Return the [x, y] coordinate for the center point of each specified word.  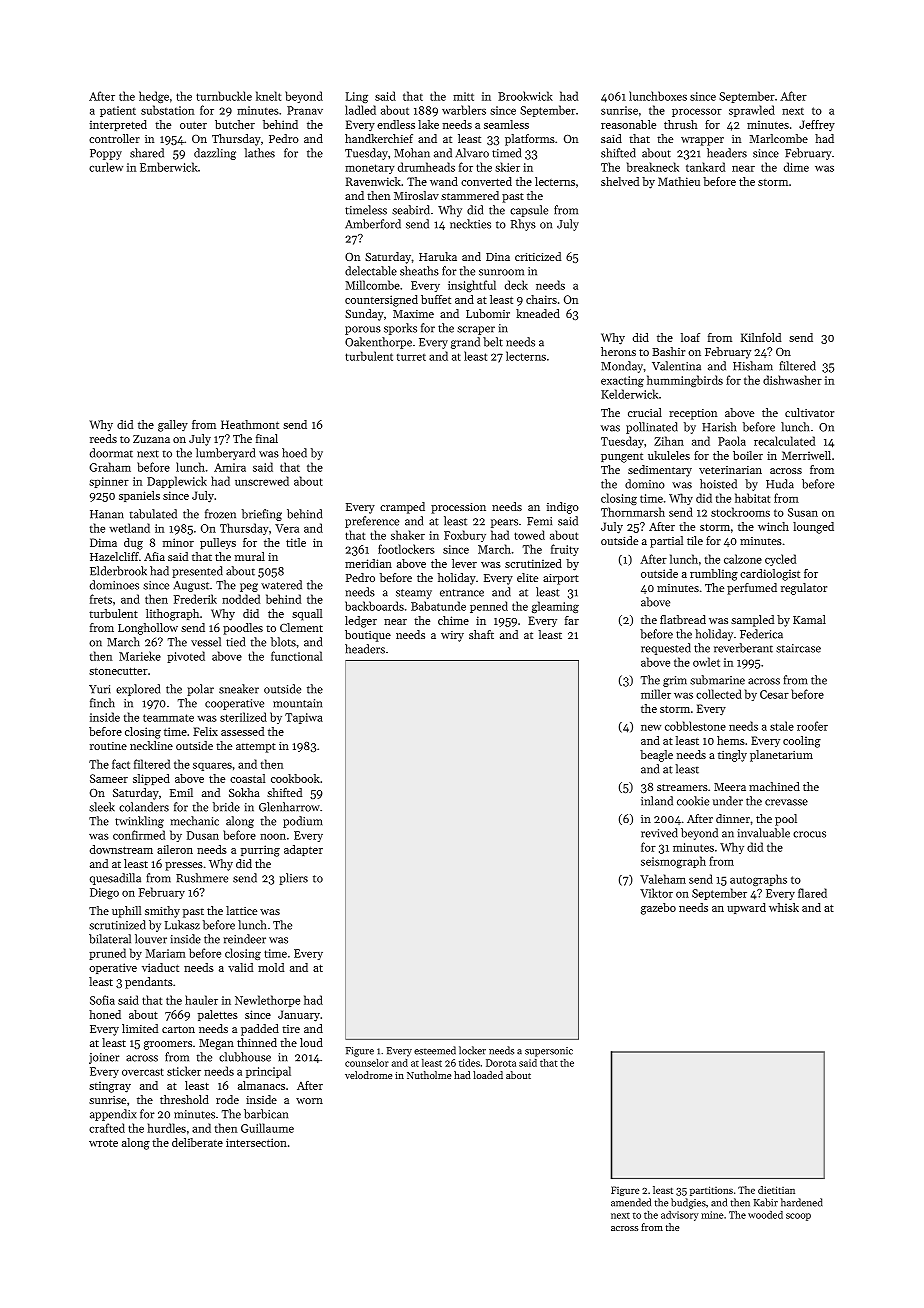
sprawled [752, 111]
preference [372, 522]
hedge [154, 97]
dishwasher [792, 380]
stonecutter [118, 671]
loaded [488, 1075]
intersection [256, 1142]
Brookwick [525, 96]
